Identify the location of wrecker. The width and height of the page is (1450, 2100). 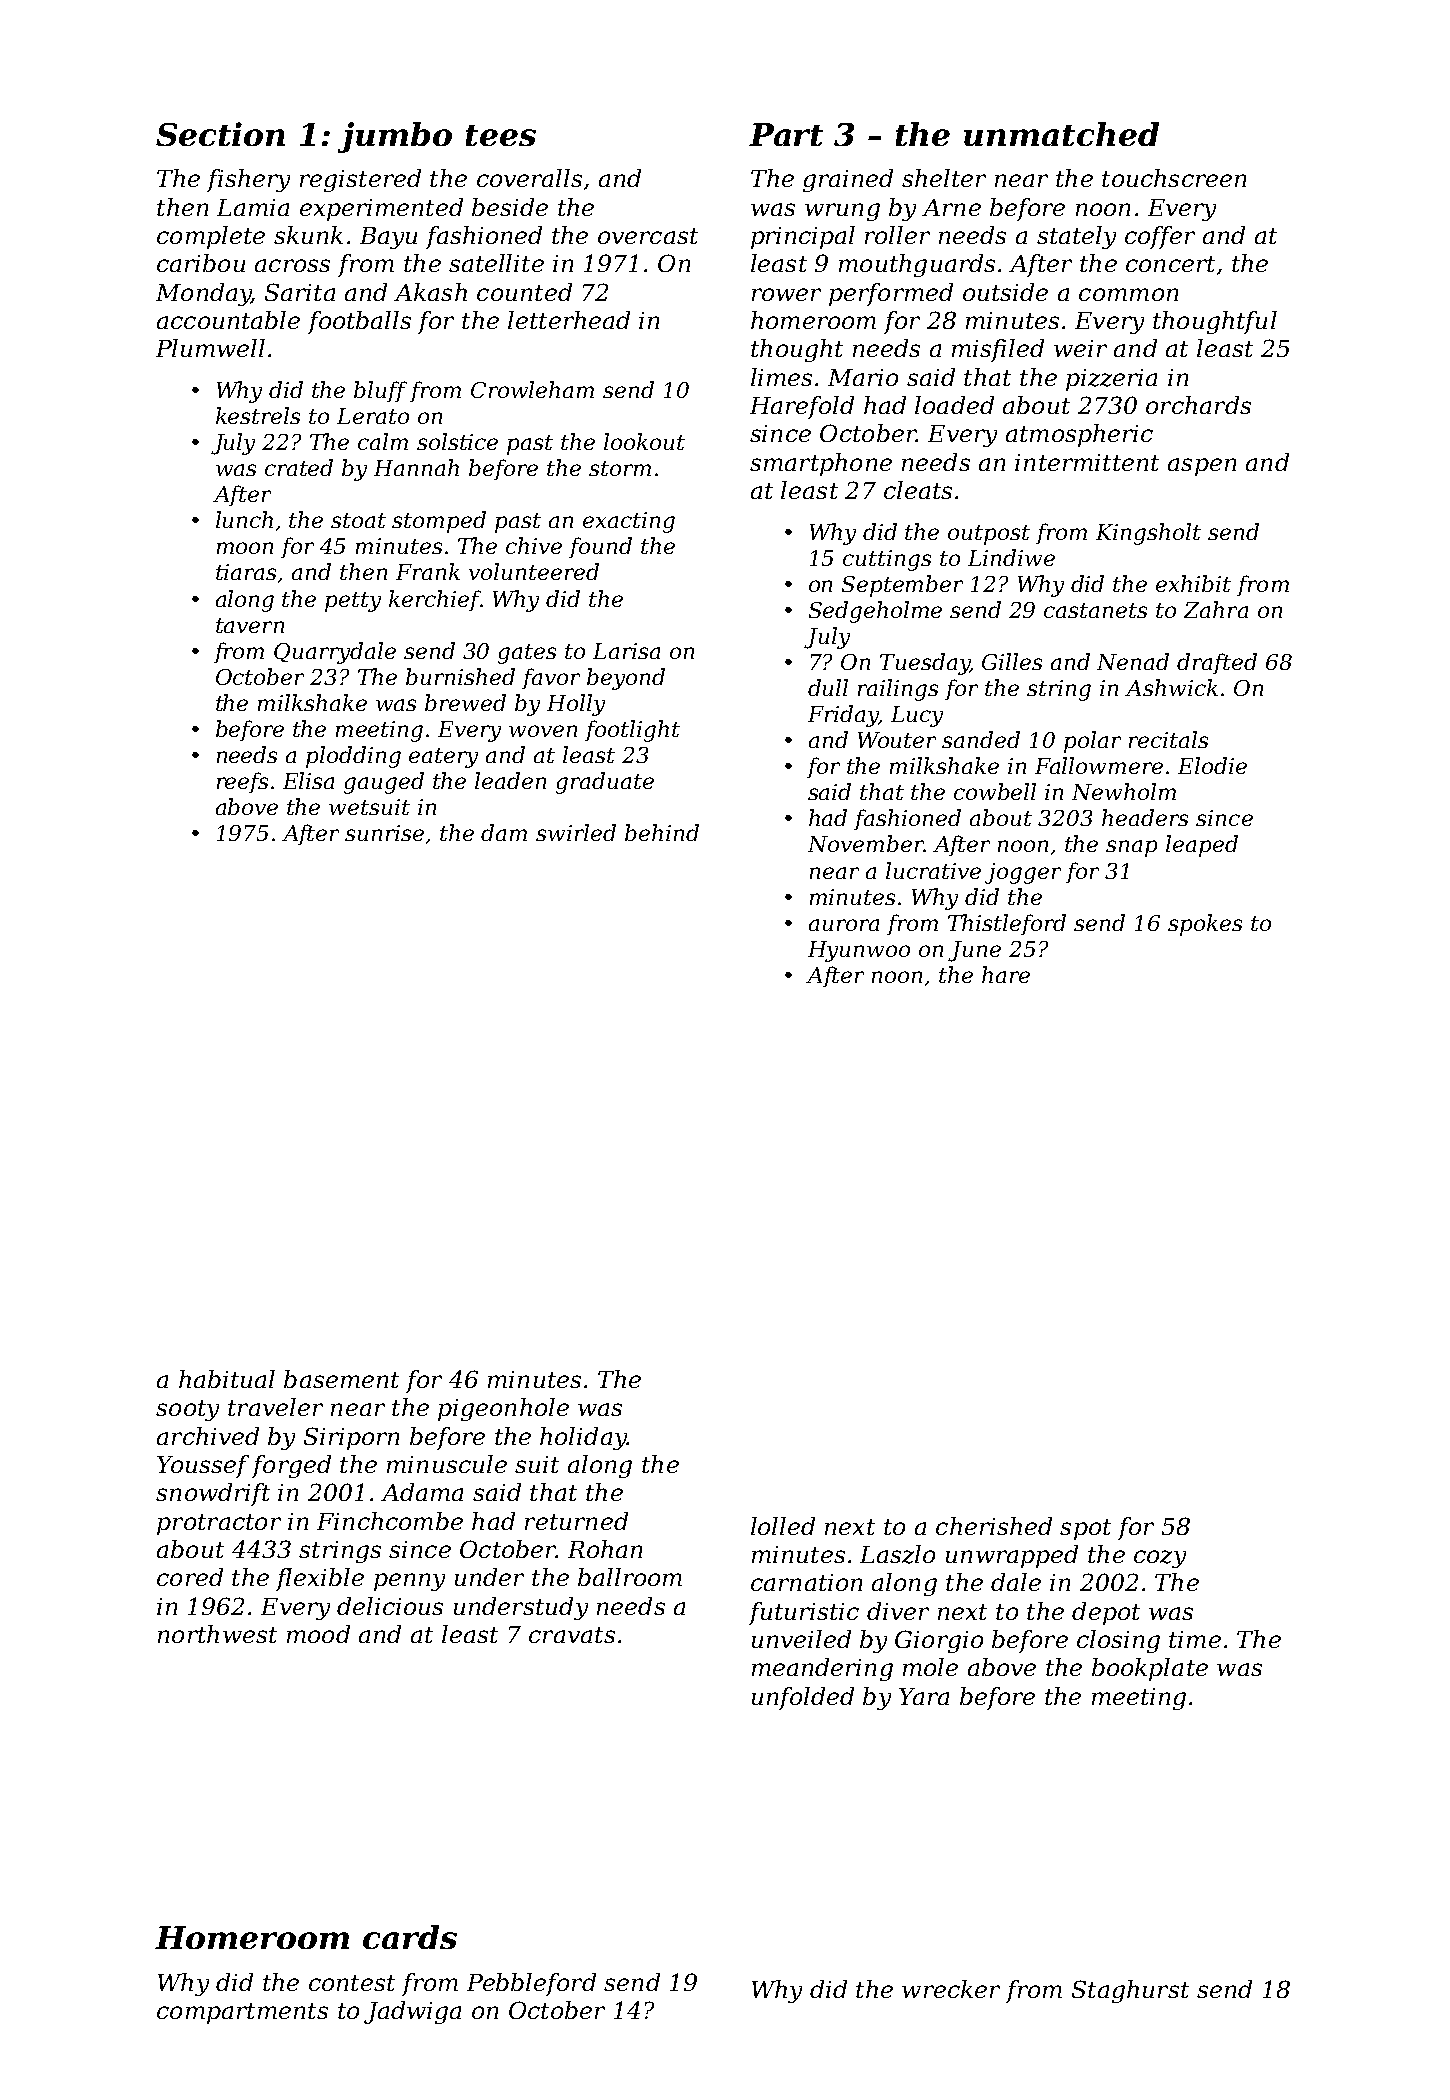
(951, 1989).
